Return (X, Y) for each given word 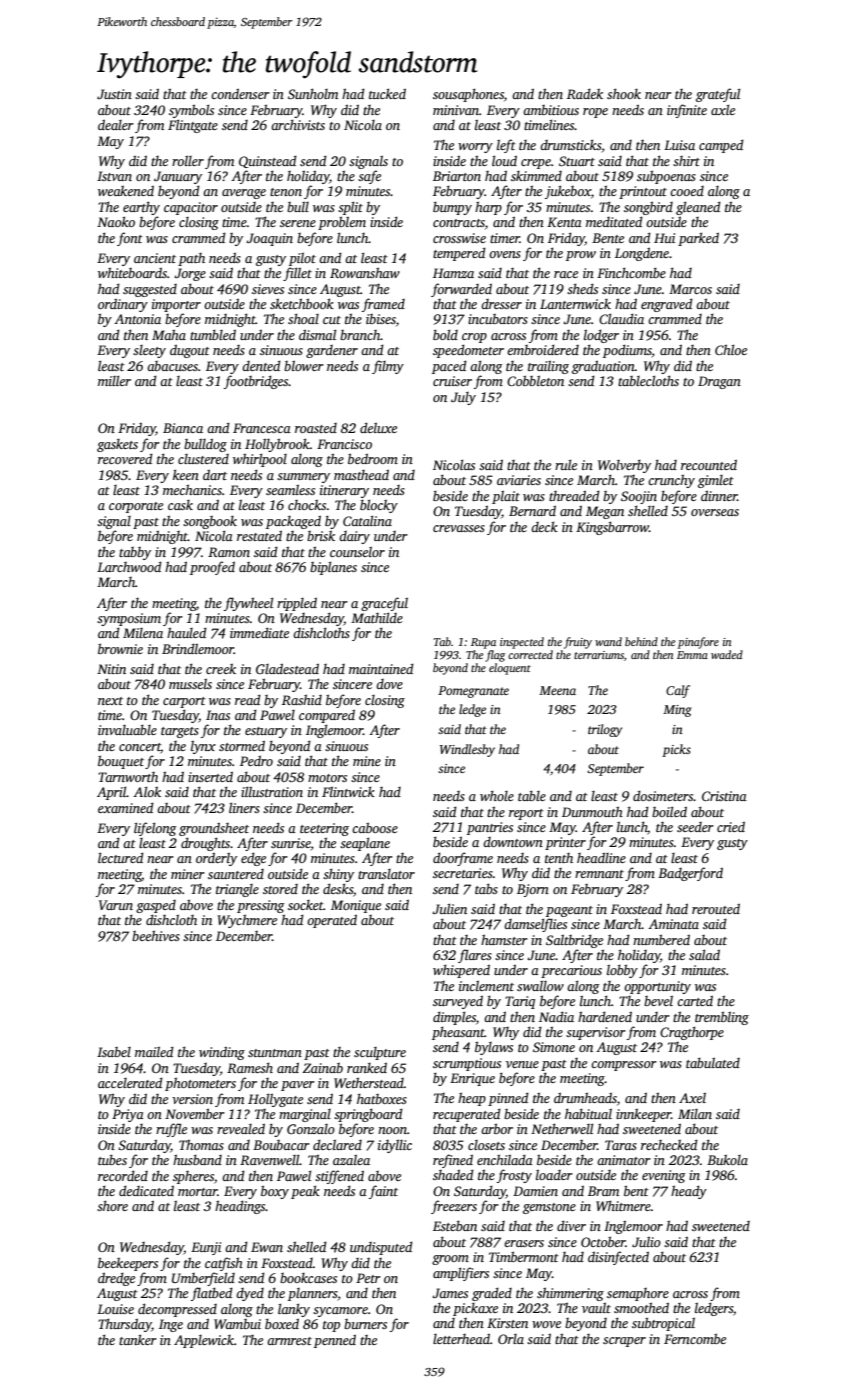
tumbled (213, 334)
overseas (715, 512)
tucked (387, 93)
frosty (514, 1176)
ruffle (171, 1130)
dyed (250, 1294)
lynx (203, 747)
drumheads (585, 1097)
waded (727, 654)
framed (383, 305)
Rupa (483, 643)
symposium (129, 619)
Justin (114, 94)
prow (581, 256)
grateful (718, 95)
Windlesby (467, 750)
